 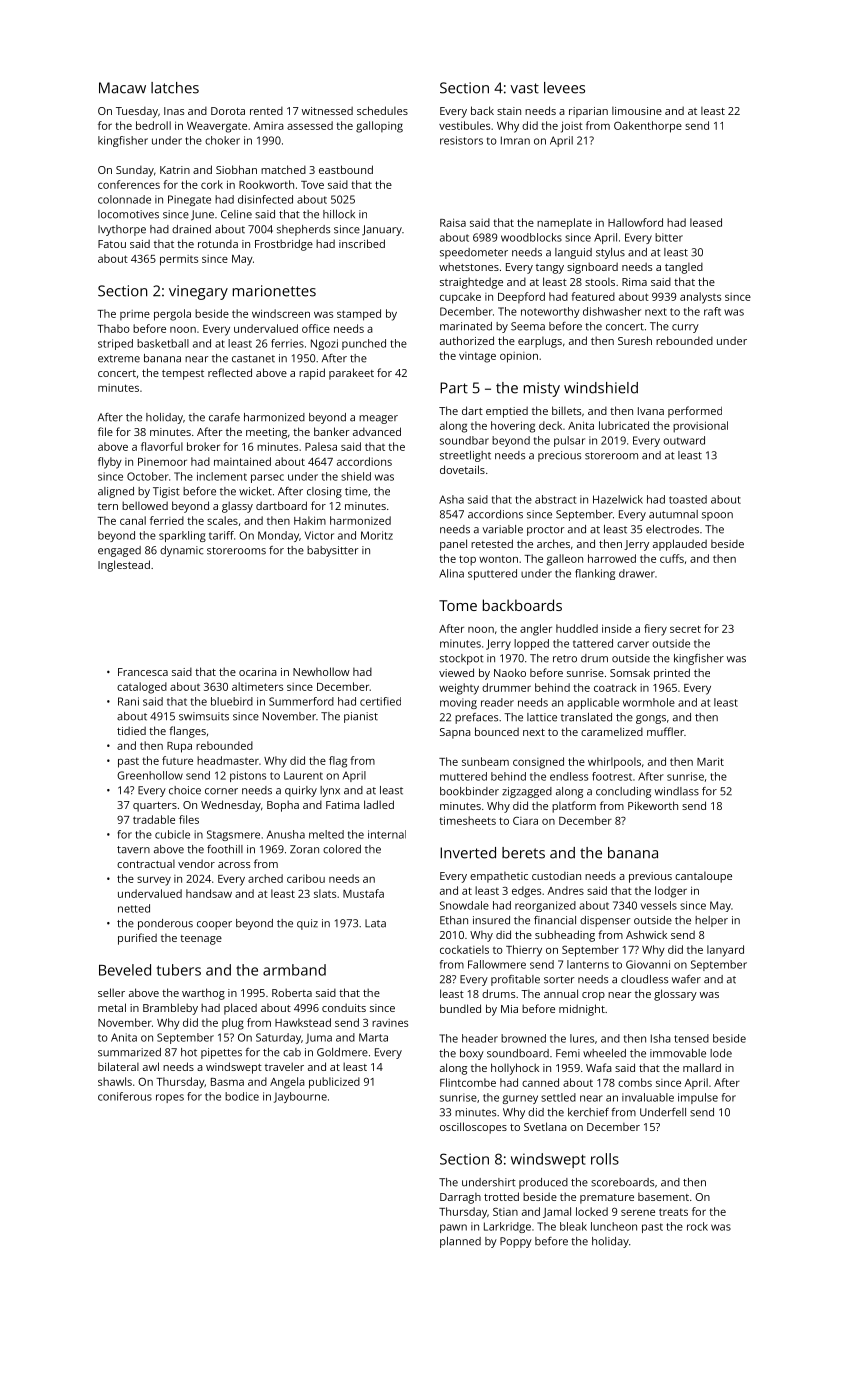 What do you see at coordinates (685, 629) in the screenshot?
I see `secret` at bounding box center [685, 629].
